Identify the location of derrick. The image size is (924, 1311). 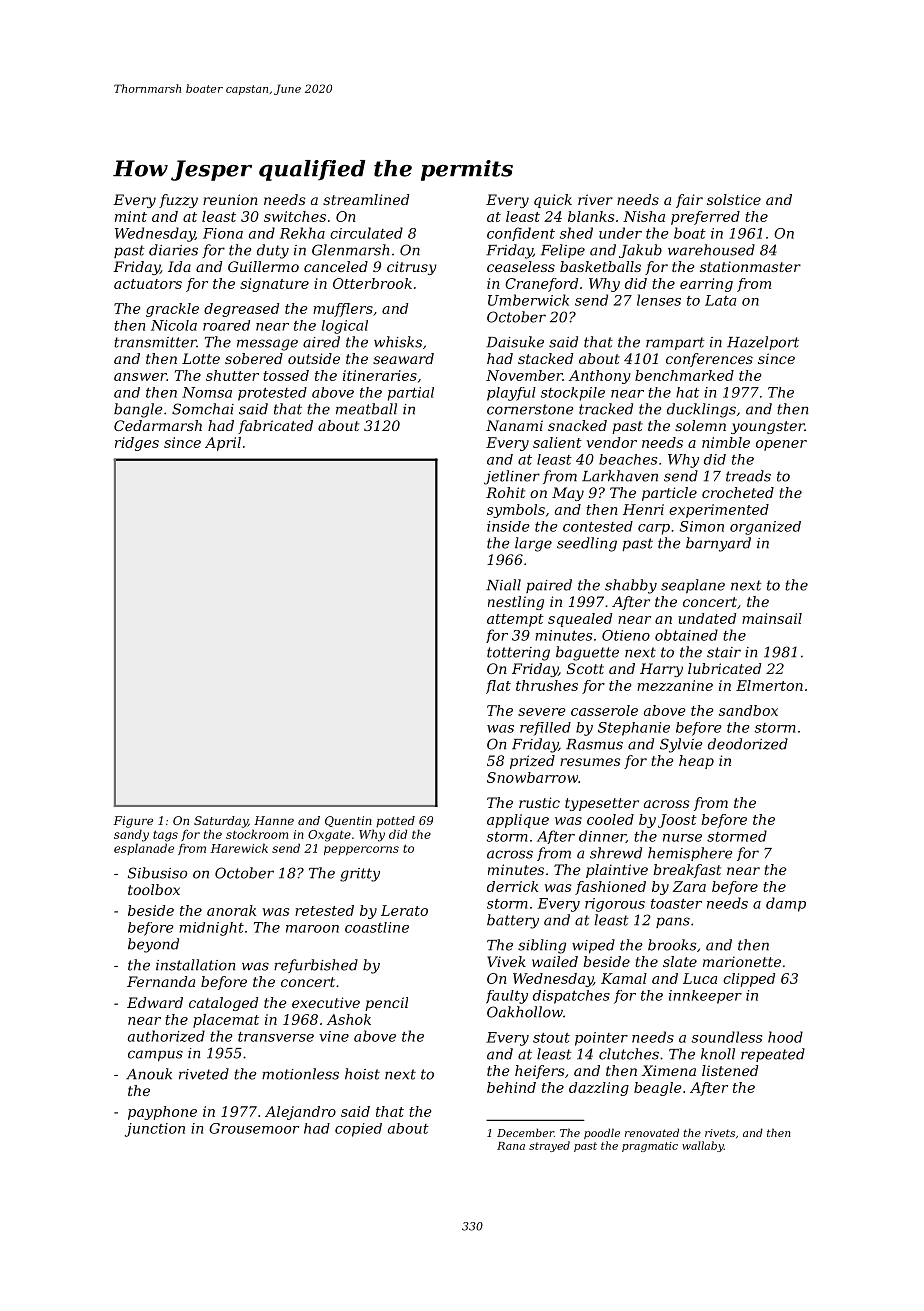
(512, 886).
